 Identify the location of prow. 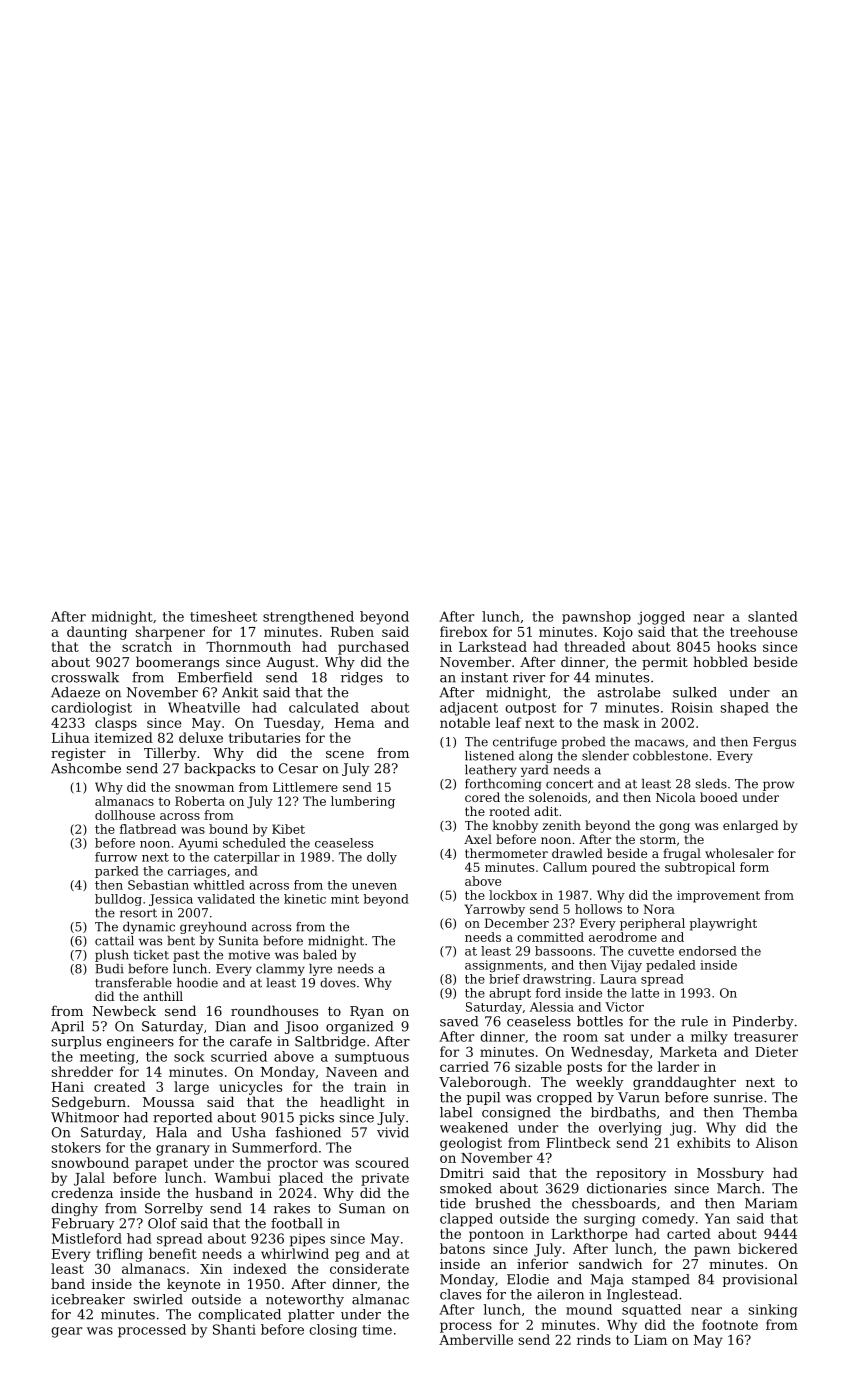
(778, 786).
